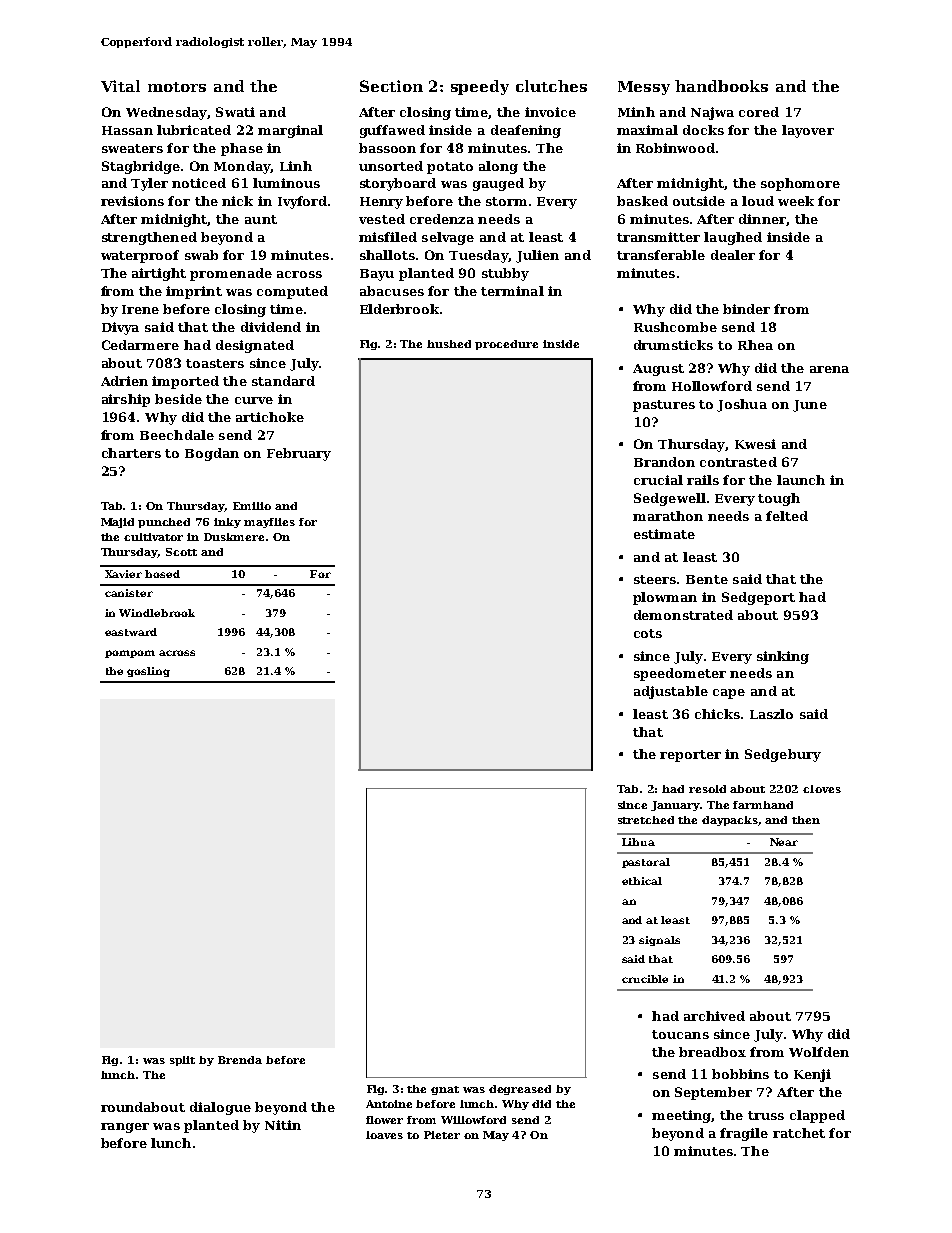  Describe the element at coordinates (675, 327) in the screenshot. I see `Rushcombe` at that location.
